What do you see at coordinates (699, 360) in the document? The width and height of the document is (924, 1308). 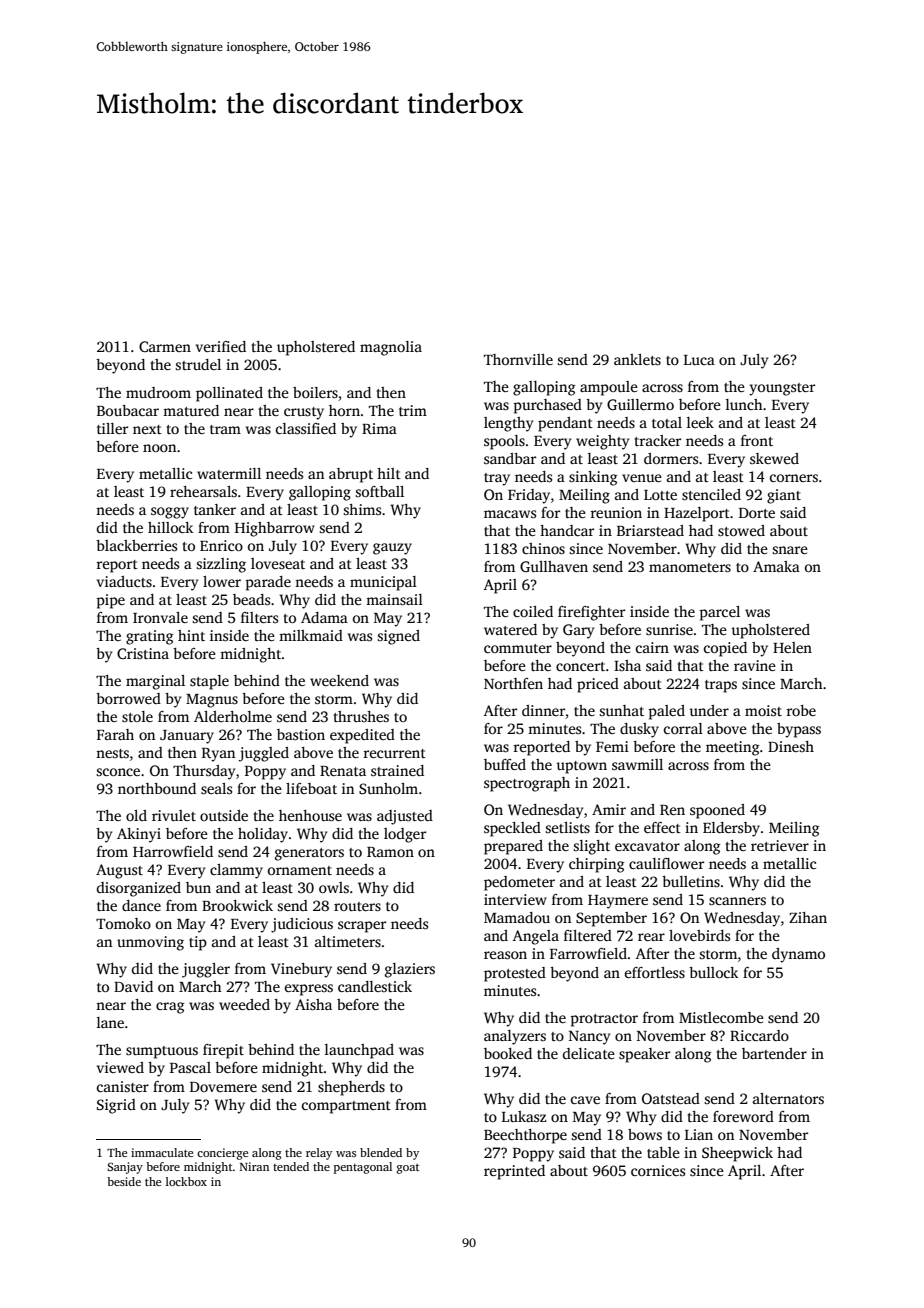 I see `Luca` at bounding box center [699, 360].
